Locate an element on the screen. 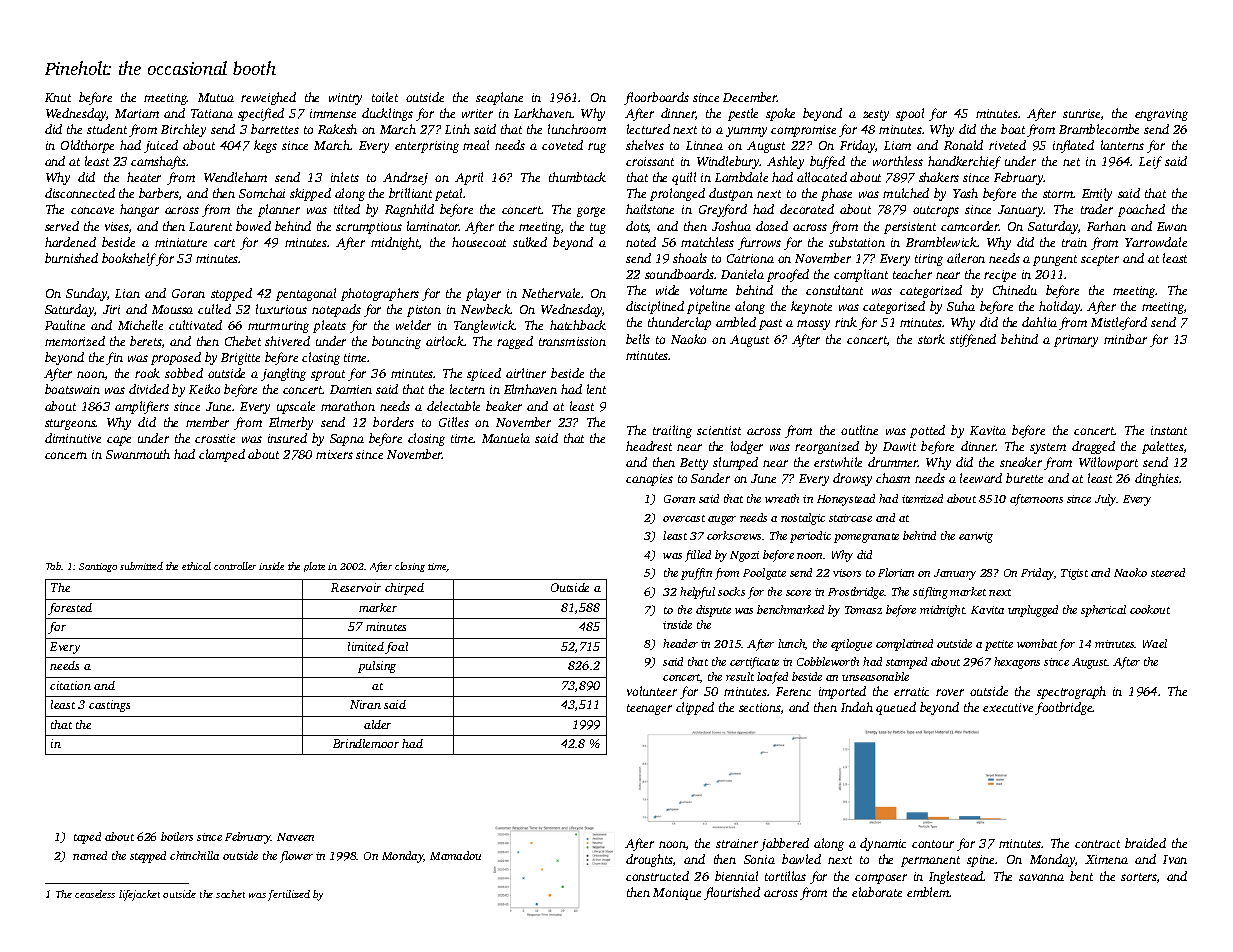  leeward is located at coordinates (981, 478).
